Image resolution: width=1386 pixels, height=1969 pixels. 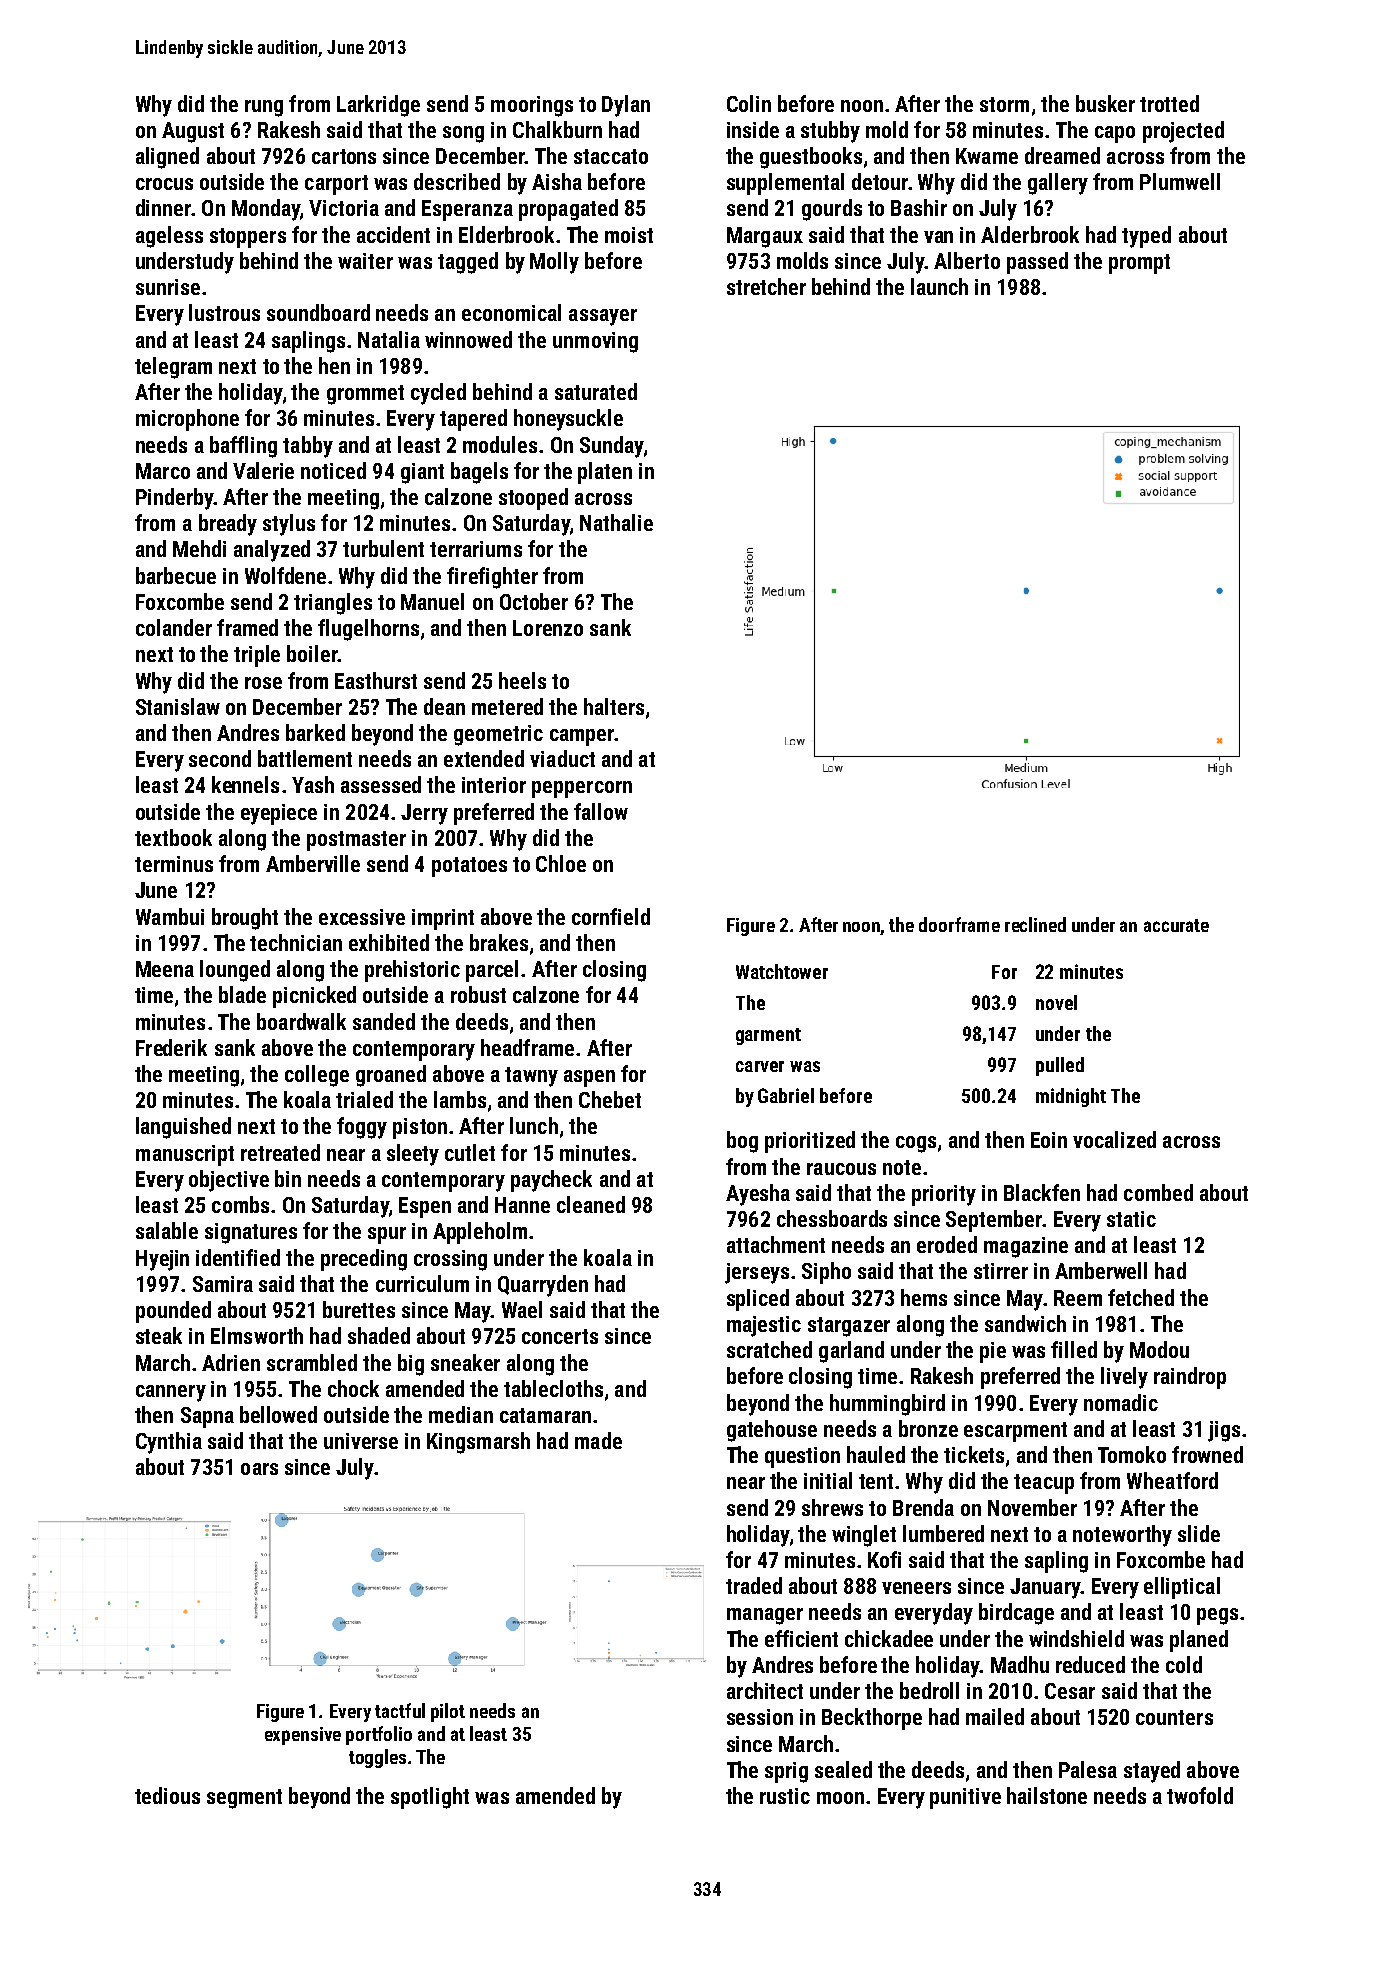 I want to click on framed, so click(x=247, y=627).
